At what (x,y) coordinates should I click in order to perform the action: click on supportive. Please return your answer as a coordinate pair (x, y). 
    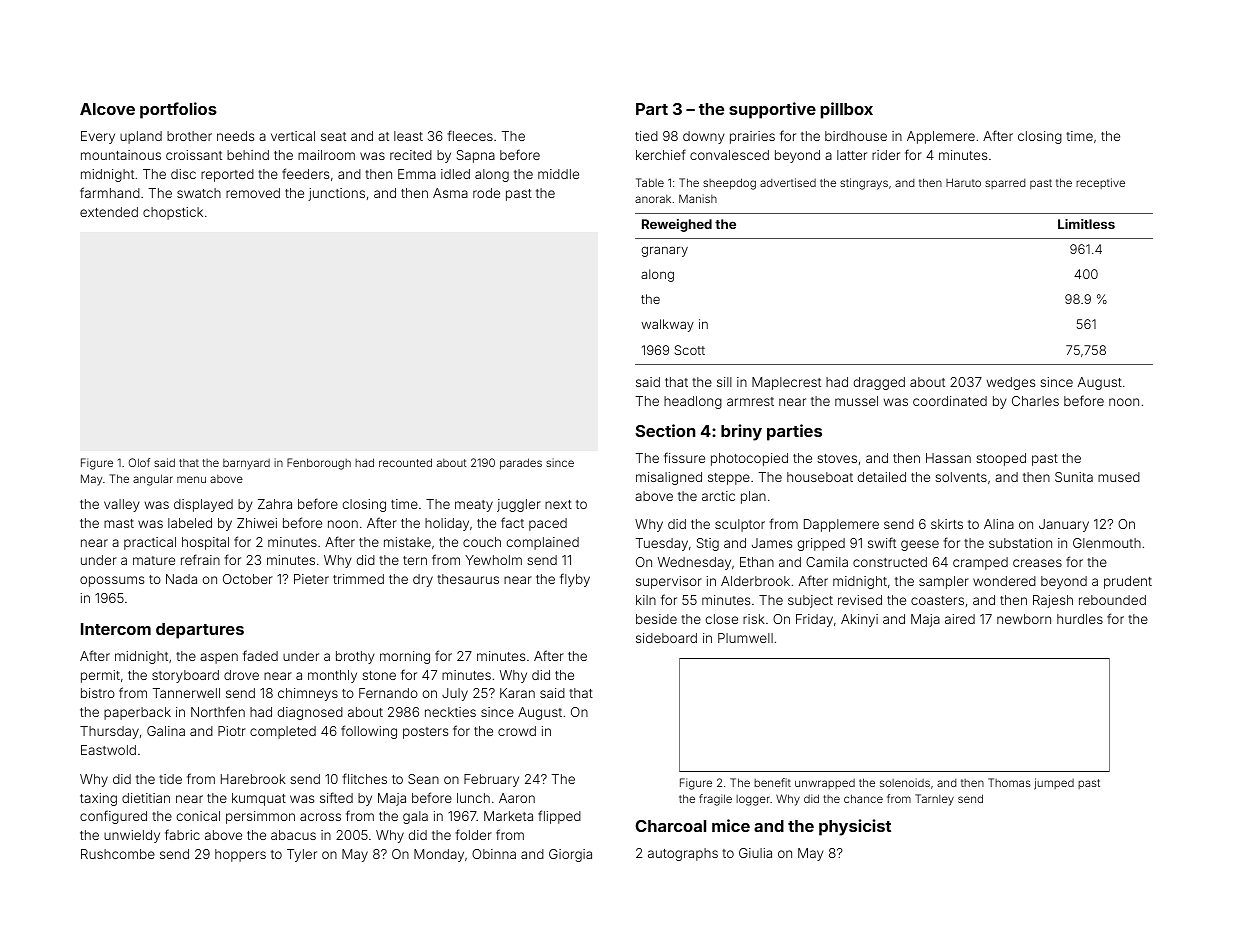
    Looking at the image, I should click on (772, 110).
